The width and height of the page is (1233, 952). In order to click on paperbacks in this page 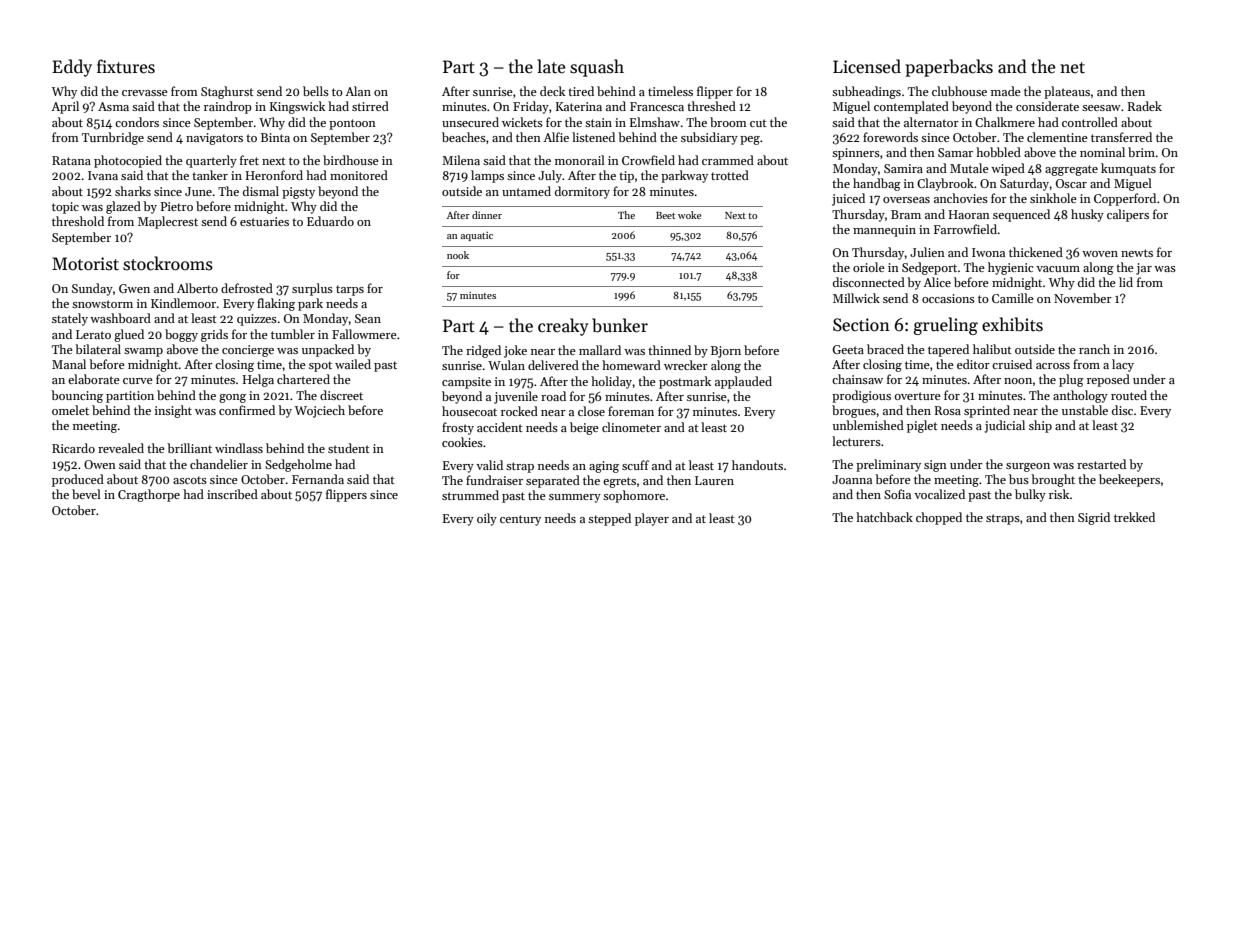, I will do `click(949, 68)`.
